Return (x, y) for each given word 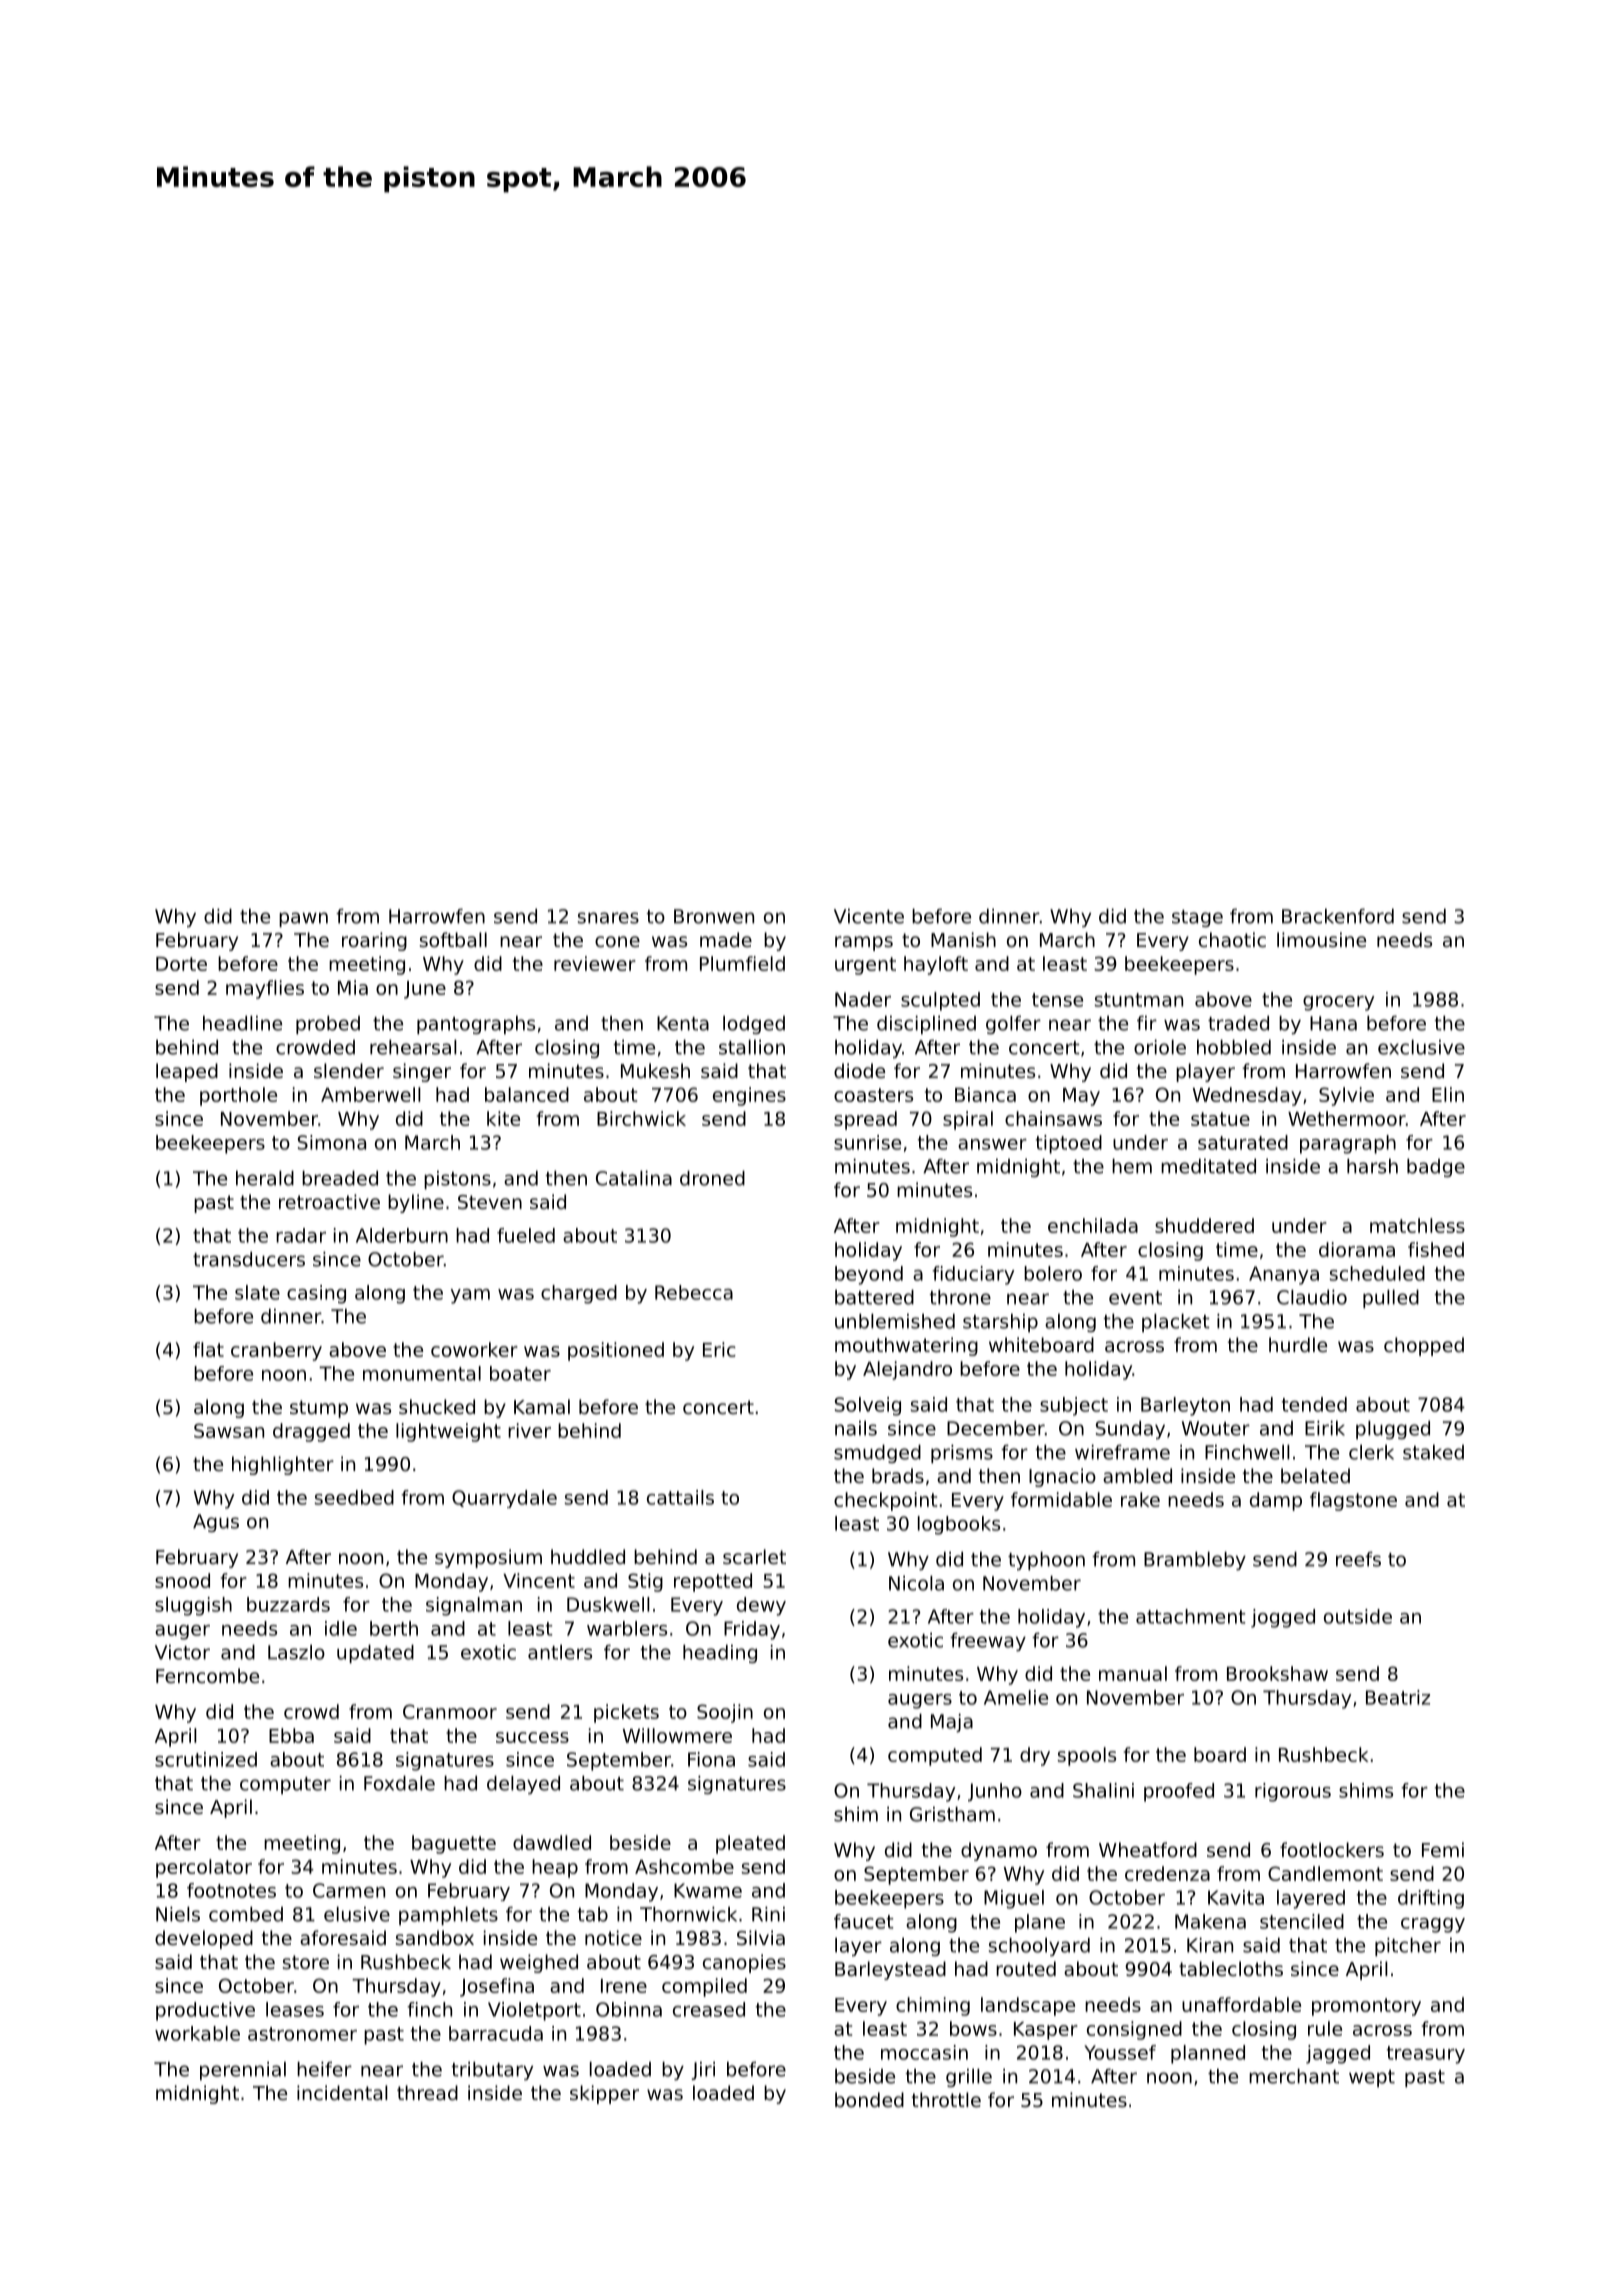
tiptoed (1069, 1144)
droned (712, 1178)
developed (204, 1939)
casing (316, 1294)
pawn (303, 919)
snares (608, 918)
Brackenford (1338, 916)
